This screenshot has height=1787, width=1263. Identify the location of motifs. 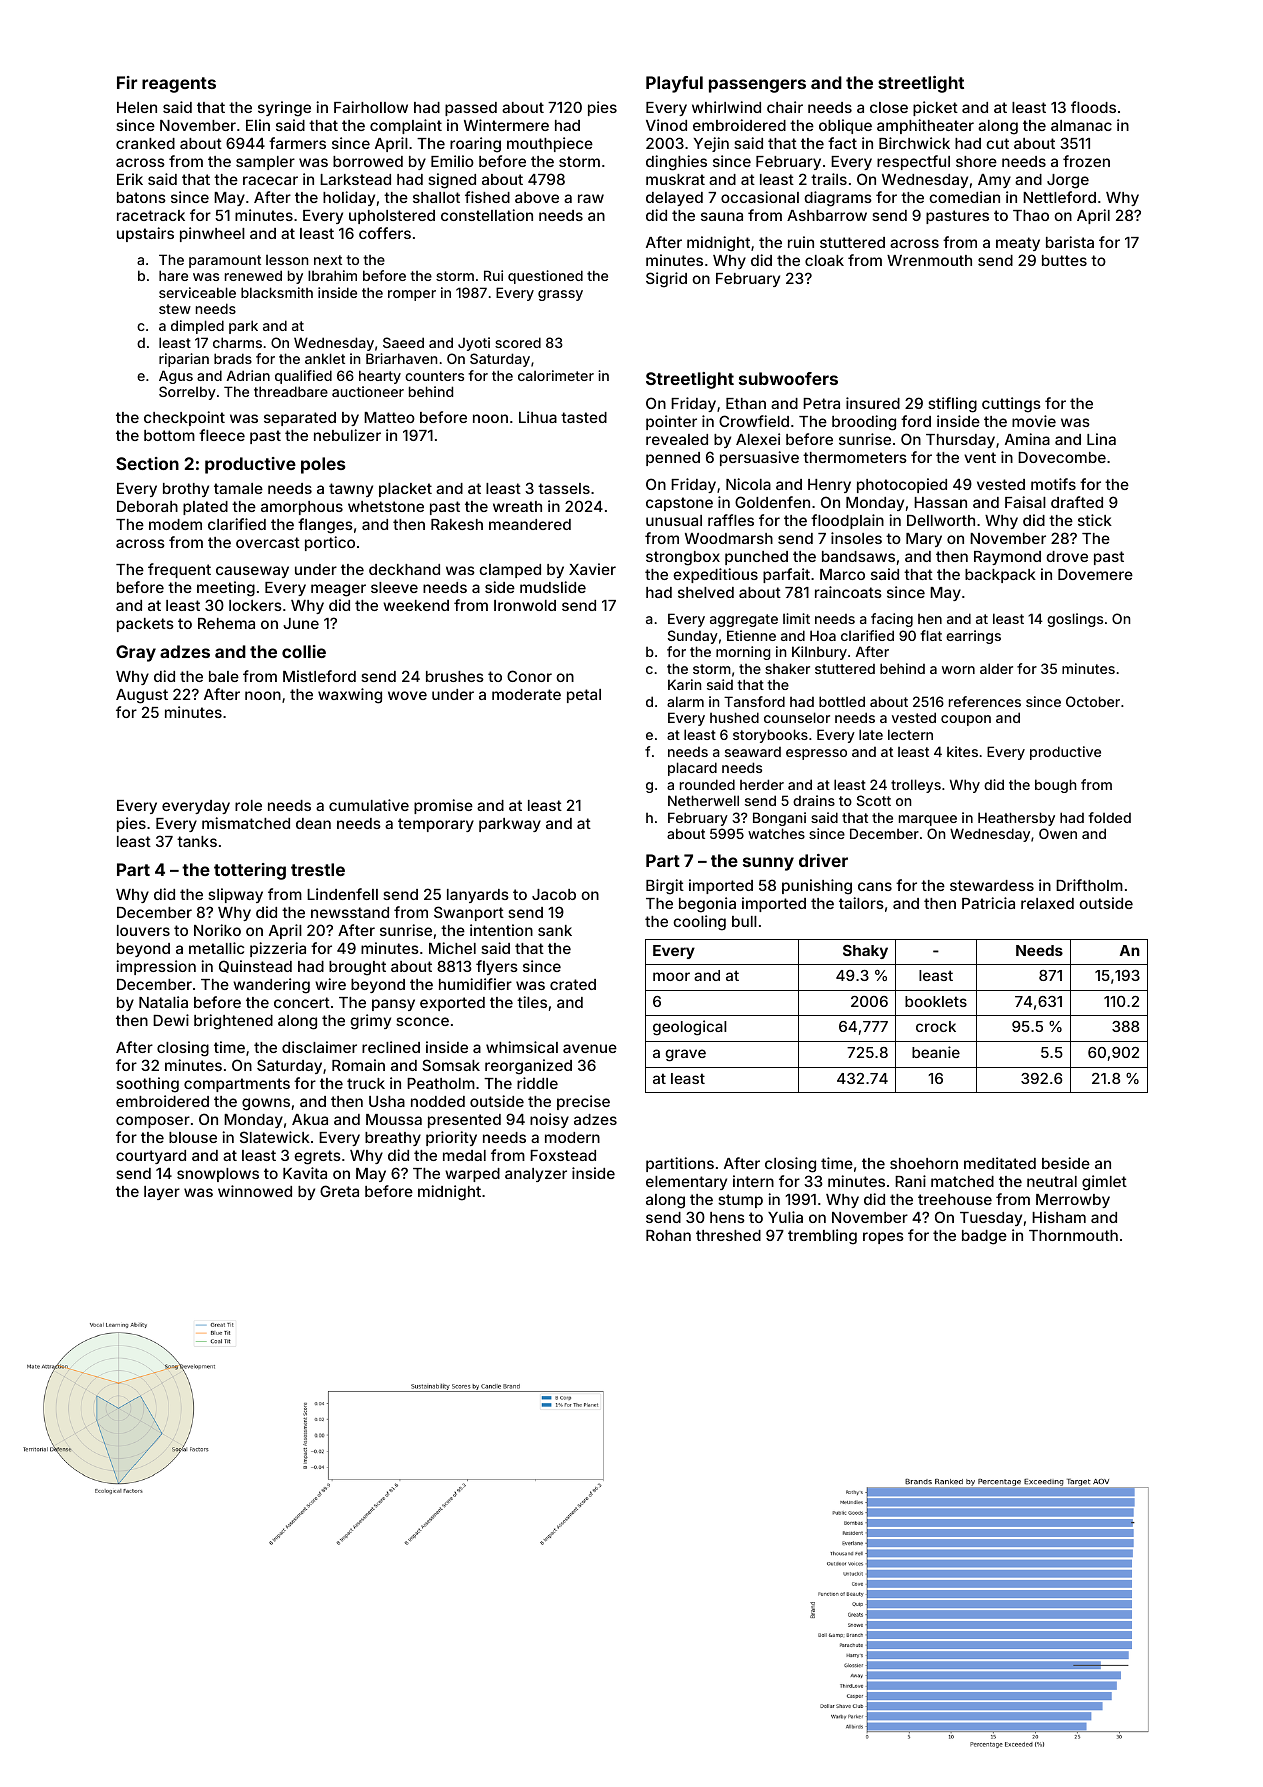
(1053, 484).
